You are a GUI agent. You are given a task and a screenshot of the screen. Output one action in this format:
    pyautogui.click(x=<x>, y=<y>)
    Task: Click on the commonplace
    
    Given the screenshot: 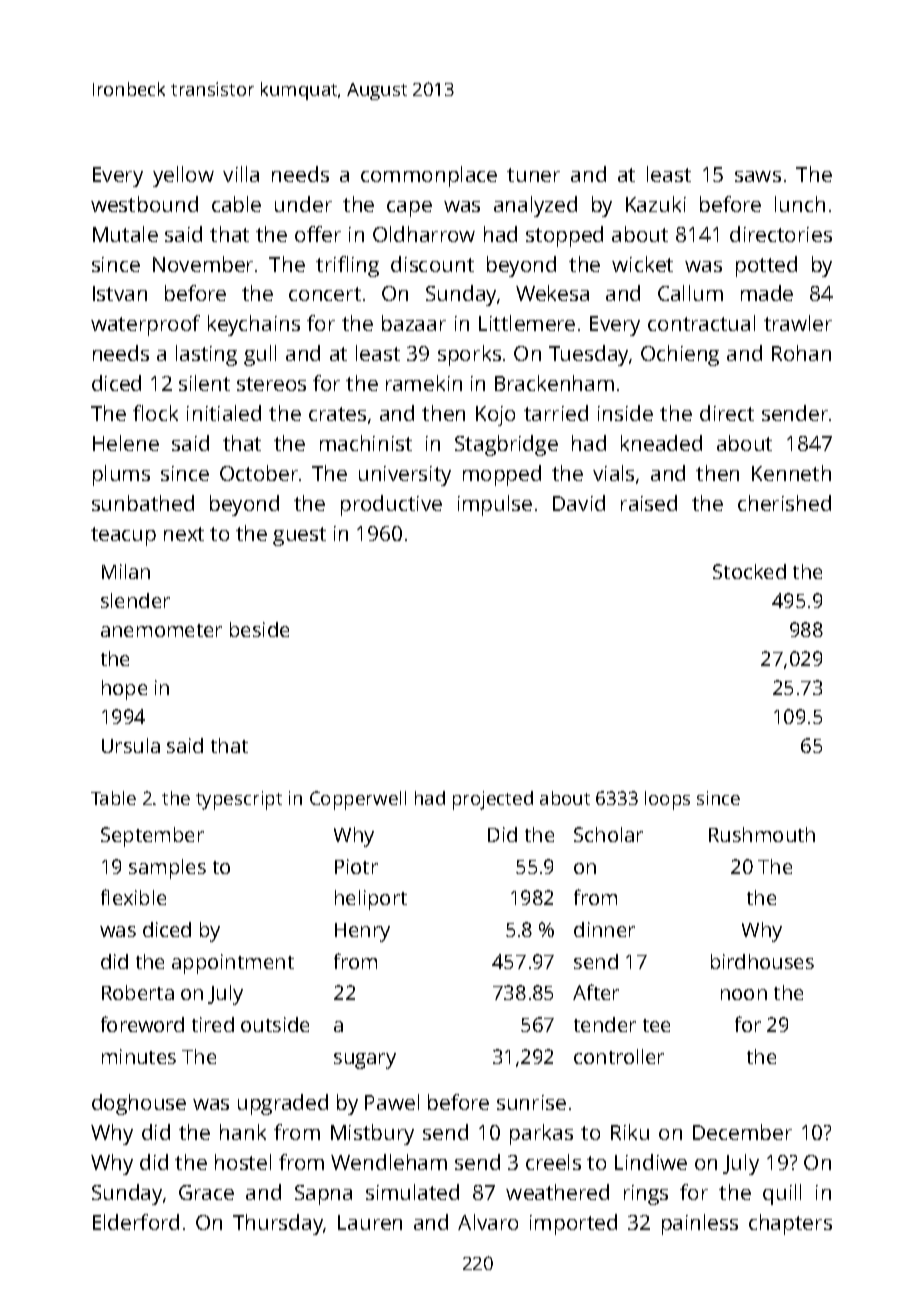 What is the action you would take?
    pyautogui.click(x=429, y=176)
